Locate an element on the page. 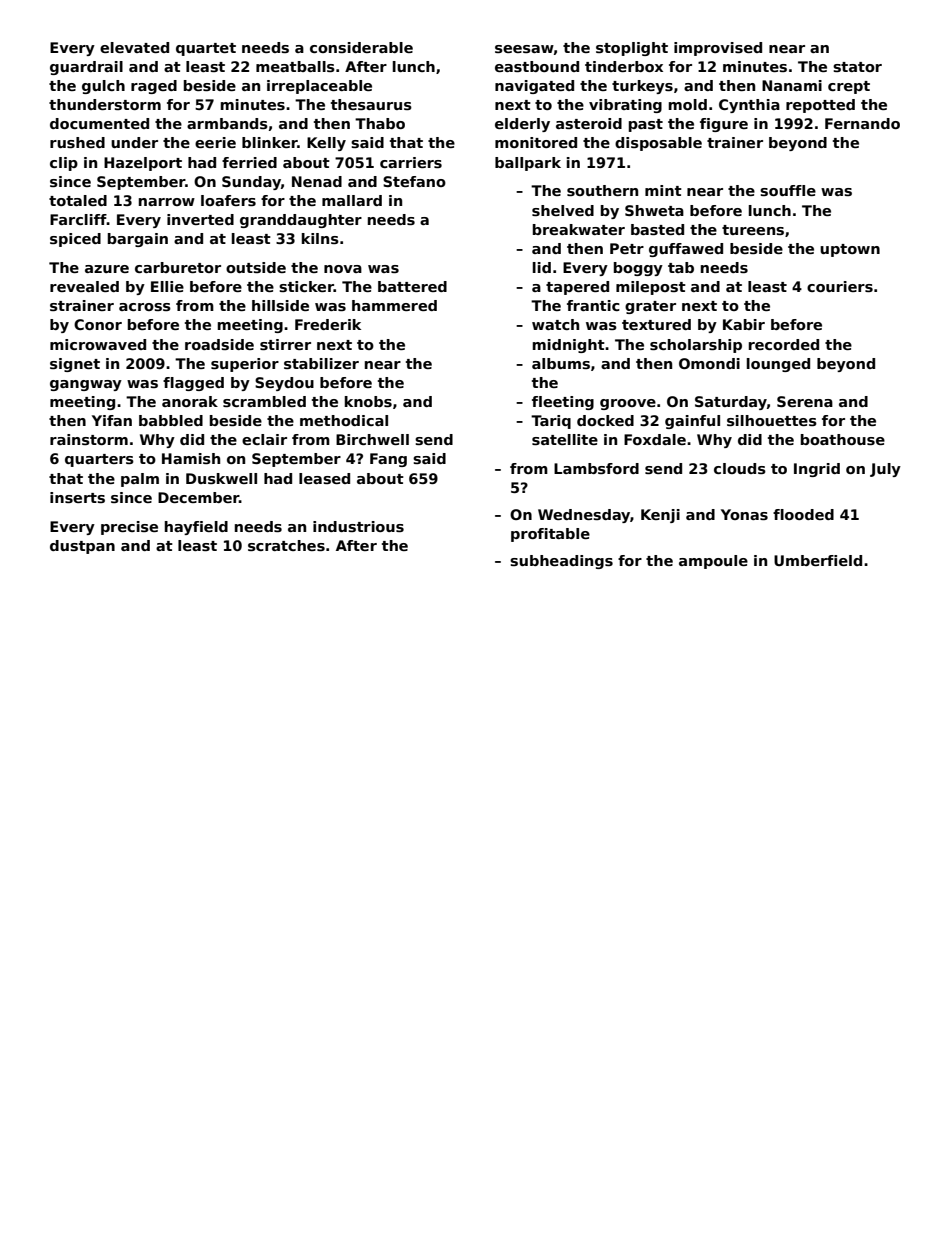 Image resolution: width=952 pixels, height=1233 pixels. Cynthia is located at coordinates (749, 106).
